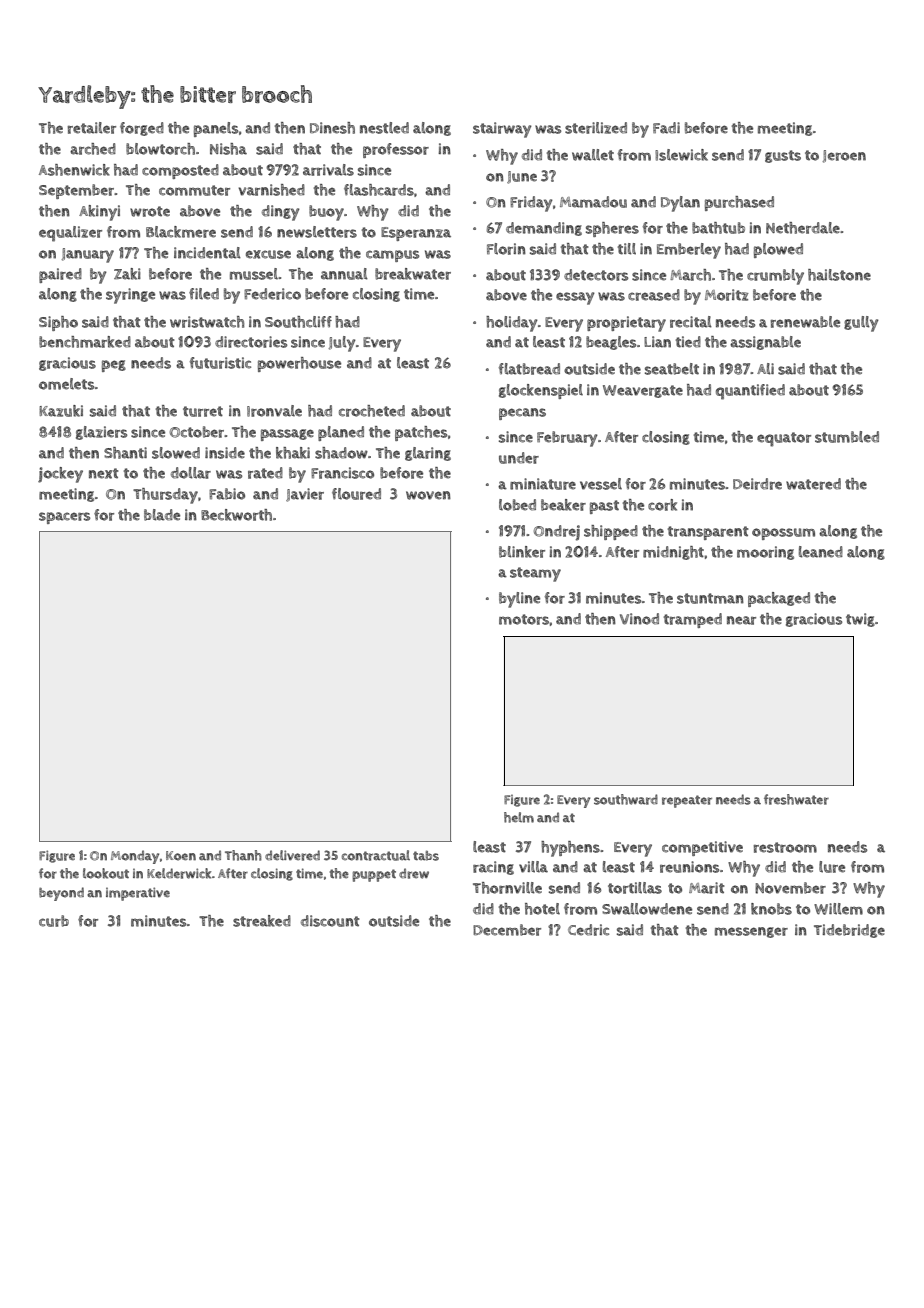 The width and height of the screenshot is (924, 1308). Describe the element at coordinates (342, 473) in the screenshot. I see `Francisco` at that location.
